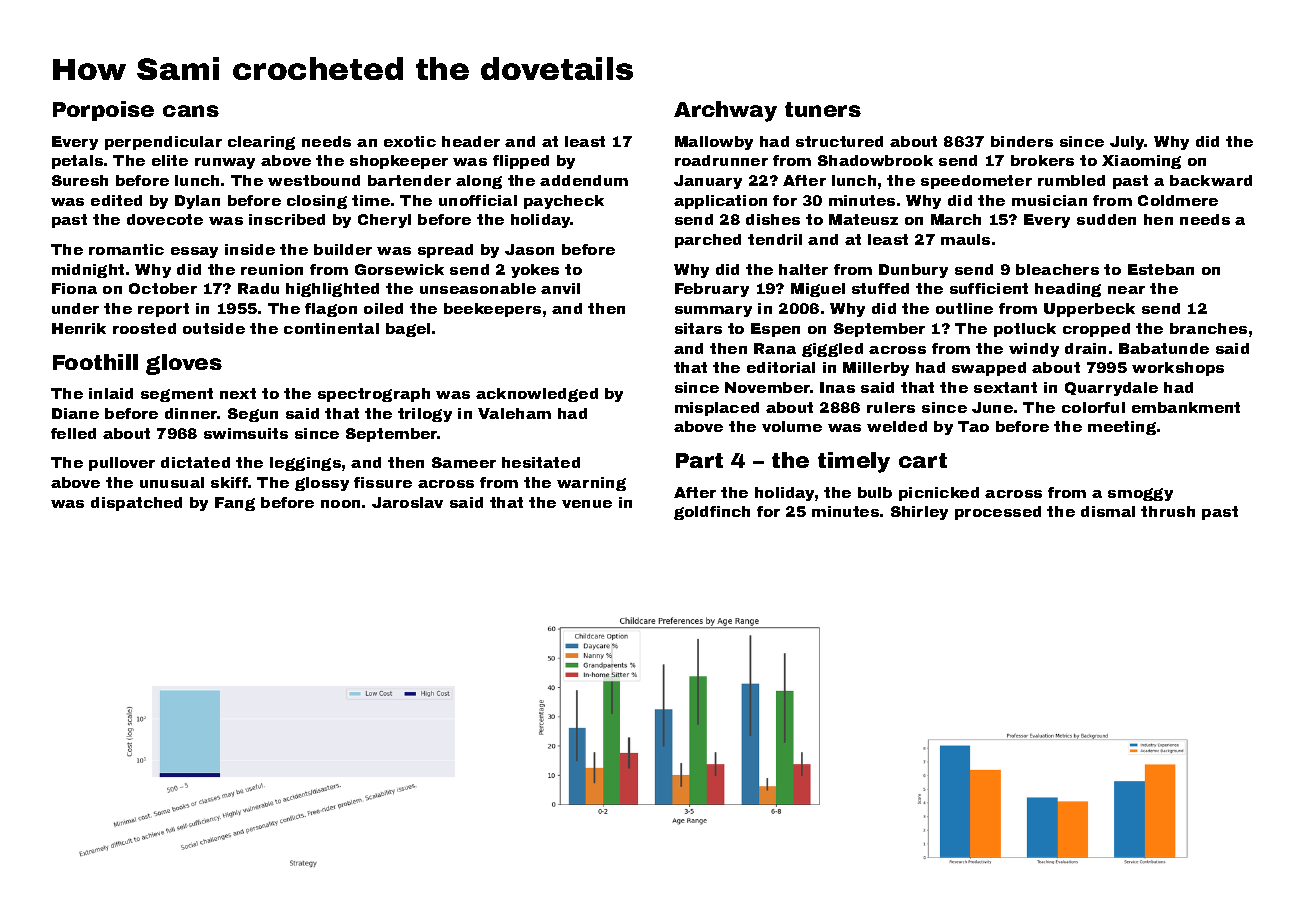 The width and height of the screenshot is (1308, 924). I want to click on Rana, so click(775, 348).
